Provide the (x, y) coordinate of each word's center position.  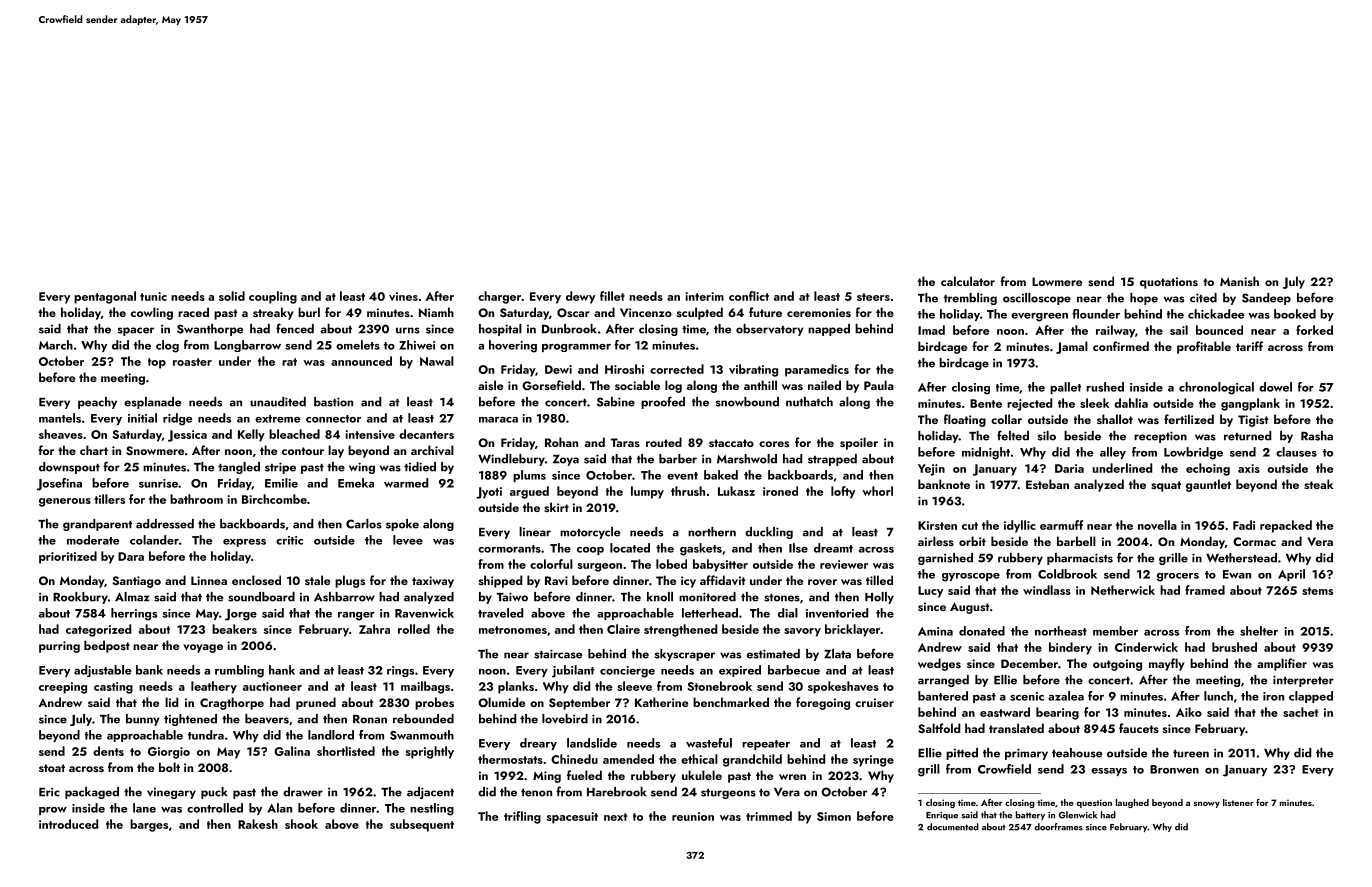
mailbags (425, 687)
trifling (522, 817)
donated (982, 631)
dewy (580, 297)
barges (149, 825)
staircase (558, 654)
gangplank (1250, 404)
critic (289, 540)
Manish (1239, 281)
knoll (660, 597)
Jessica (187, 436)
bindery (1070, 648)
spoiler (859, 443)
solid (232, 296)
